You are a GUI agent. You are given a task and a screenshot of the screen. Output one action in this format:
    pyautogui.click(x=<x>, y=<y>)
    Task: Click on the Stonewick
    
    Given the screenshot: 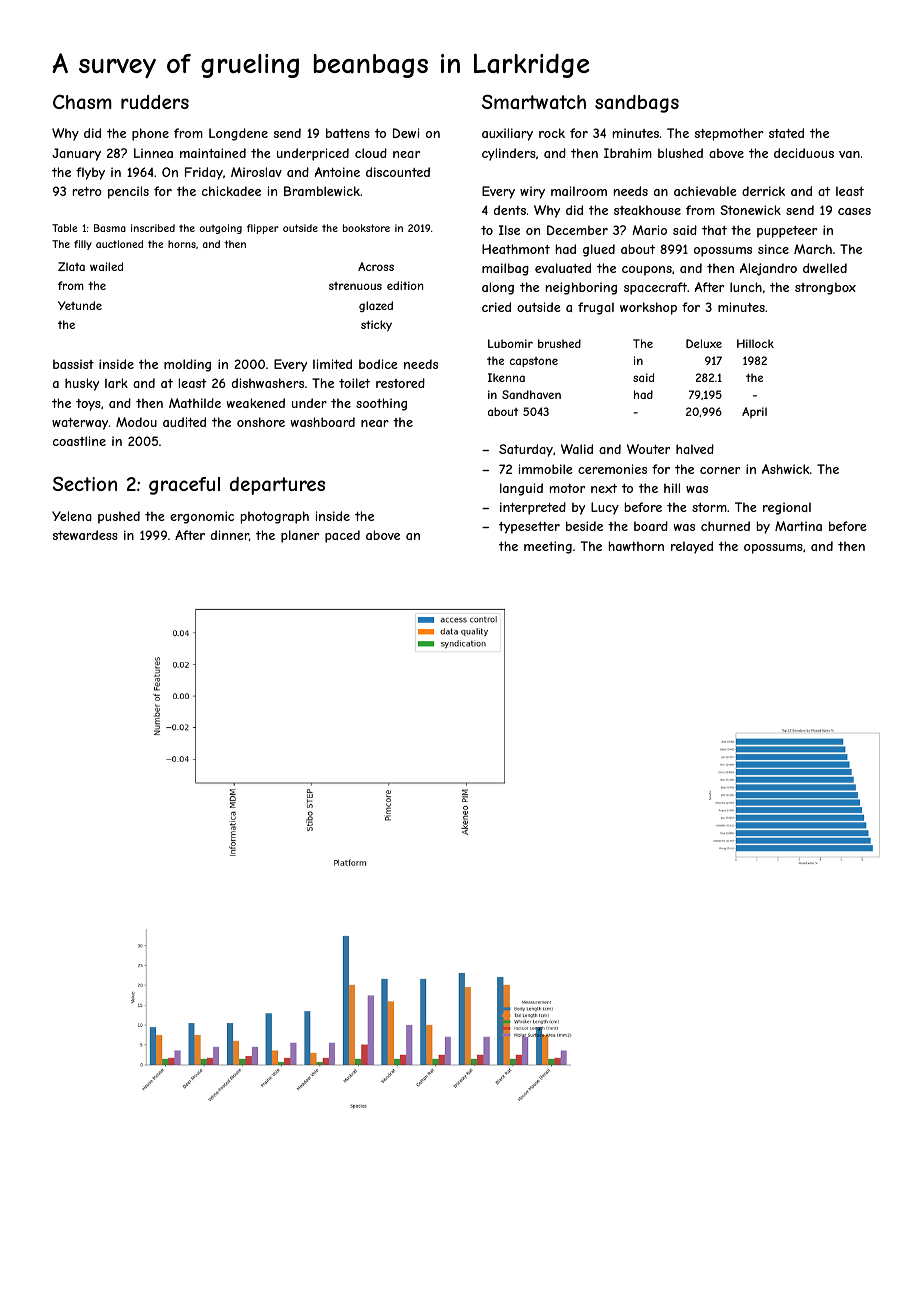 What is the action you would take?
    pyautogui.click(x=750, y=210)
